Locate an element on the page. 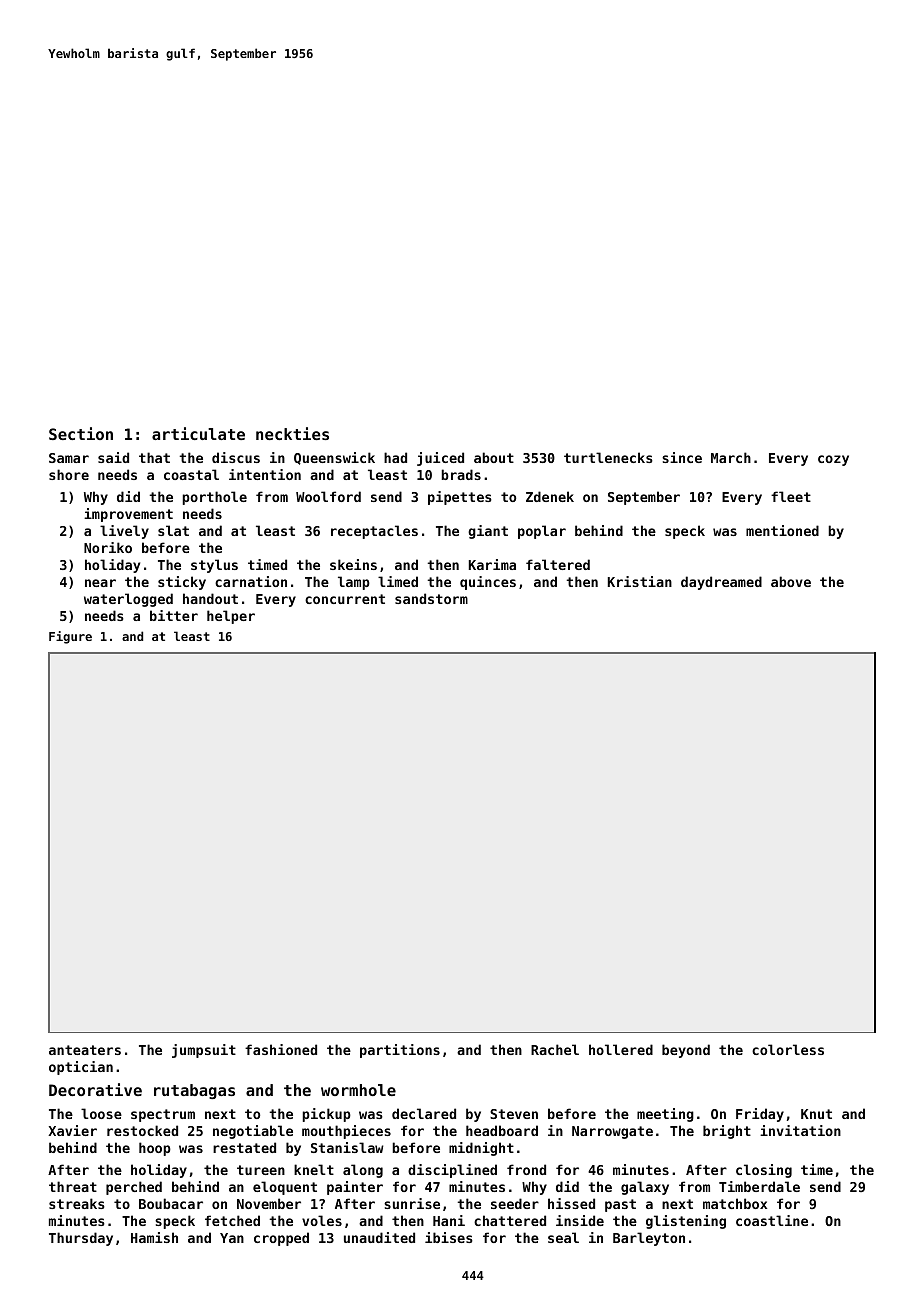 The width and height of the document is (924, 1308). Figure is located at coordinates (70, 637).
